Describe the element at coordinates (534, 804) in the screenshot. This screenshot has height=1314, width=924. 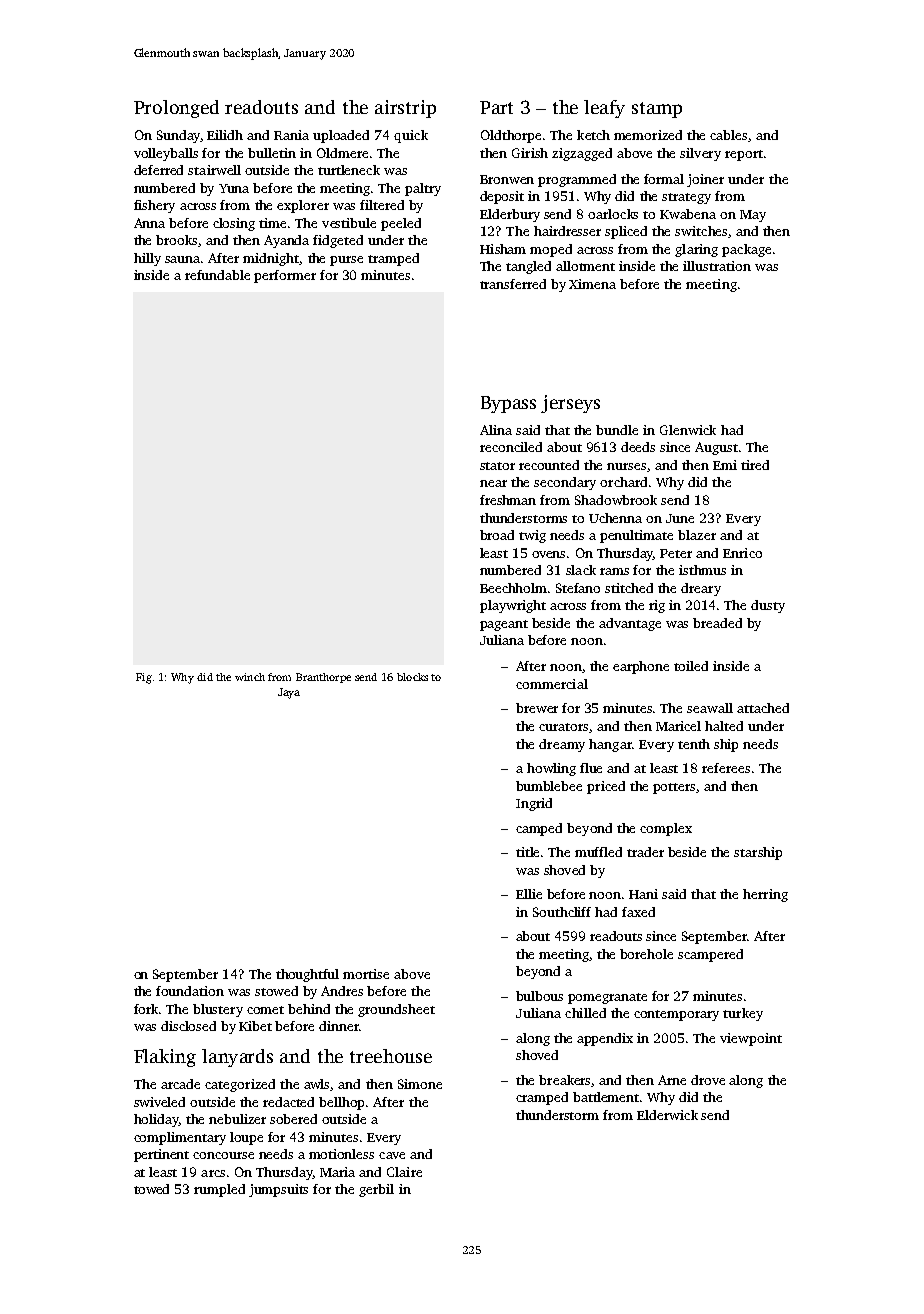
I see `Ingrid` at that location.
